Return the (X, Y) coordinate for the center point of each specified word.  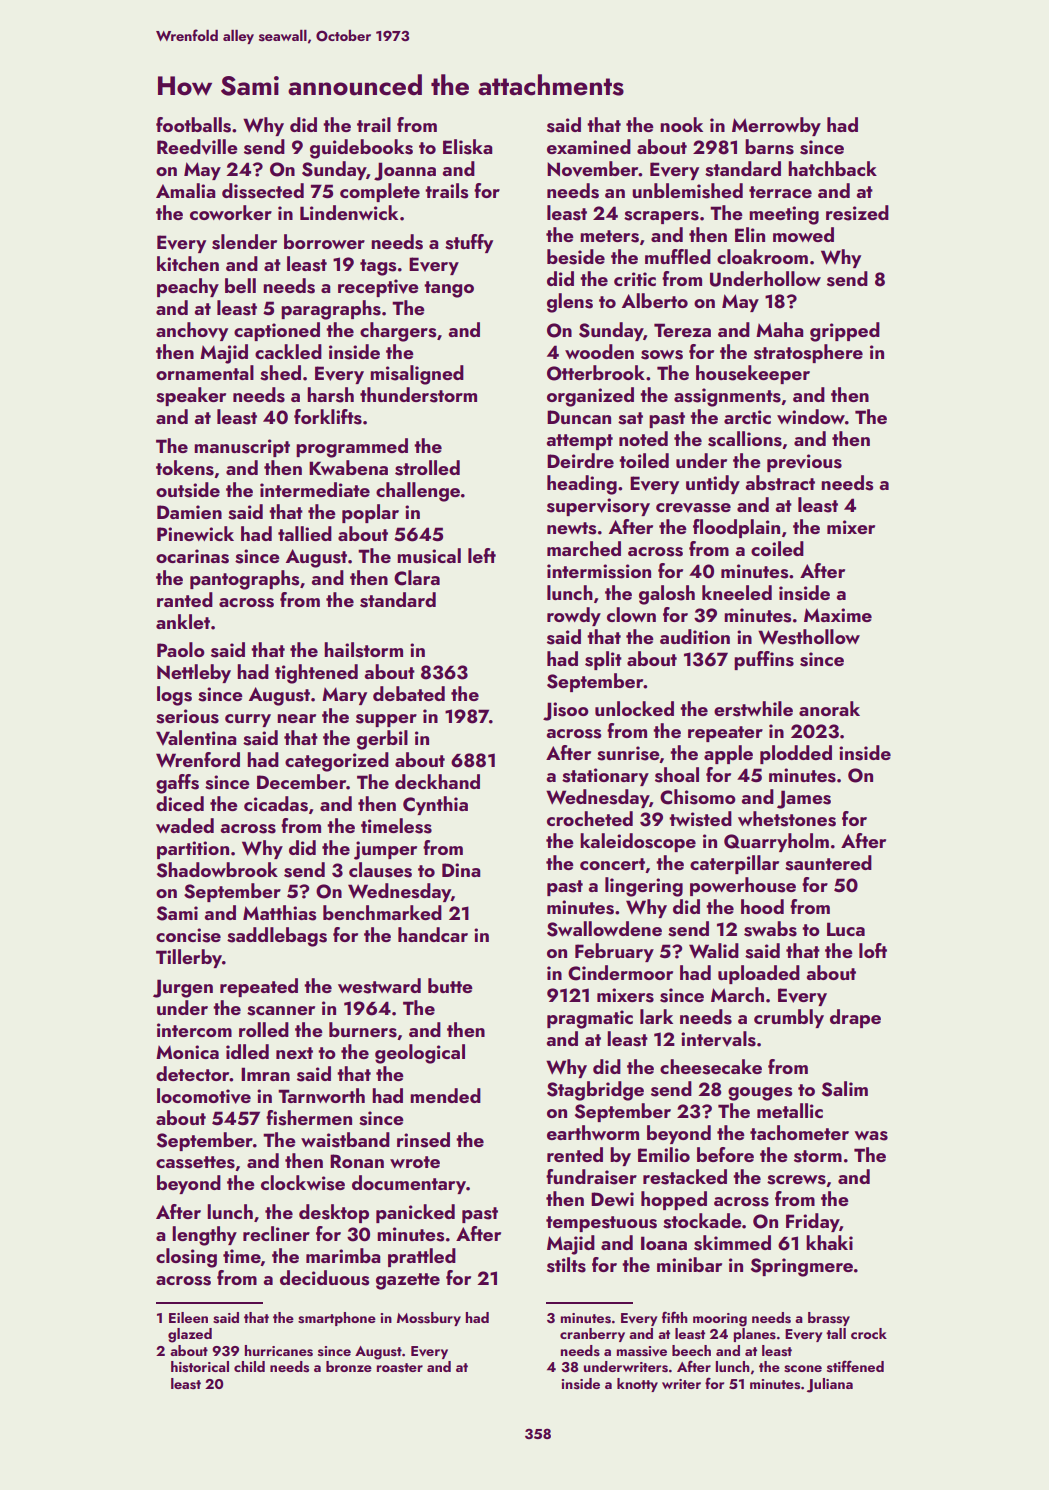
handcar (433, 934)
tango (449, 289)
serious (187, 716)
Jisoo (566, 711)
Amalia (185, 190)
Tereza (682, 330)
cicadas (276, 804)
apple (728, 754)
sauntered (828, 863)
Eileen (188, 1317)
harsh (330, 395)
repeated (259, 987)
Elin (750, 234)
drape (855, 1018)
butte (450, 985)
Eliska (467, 147)
